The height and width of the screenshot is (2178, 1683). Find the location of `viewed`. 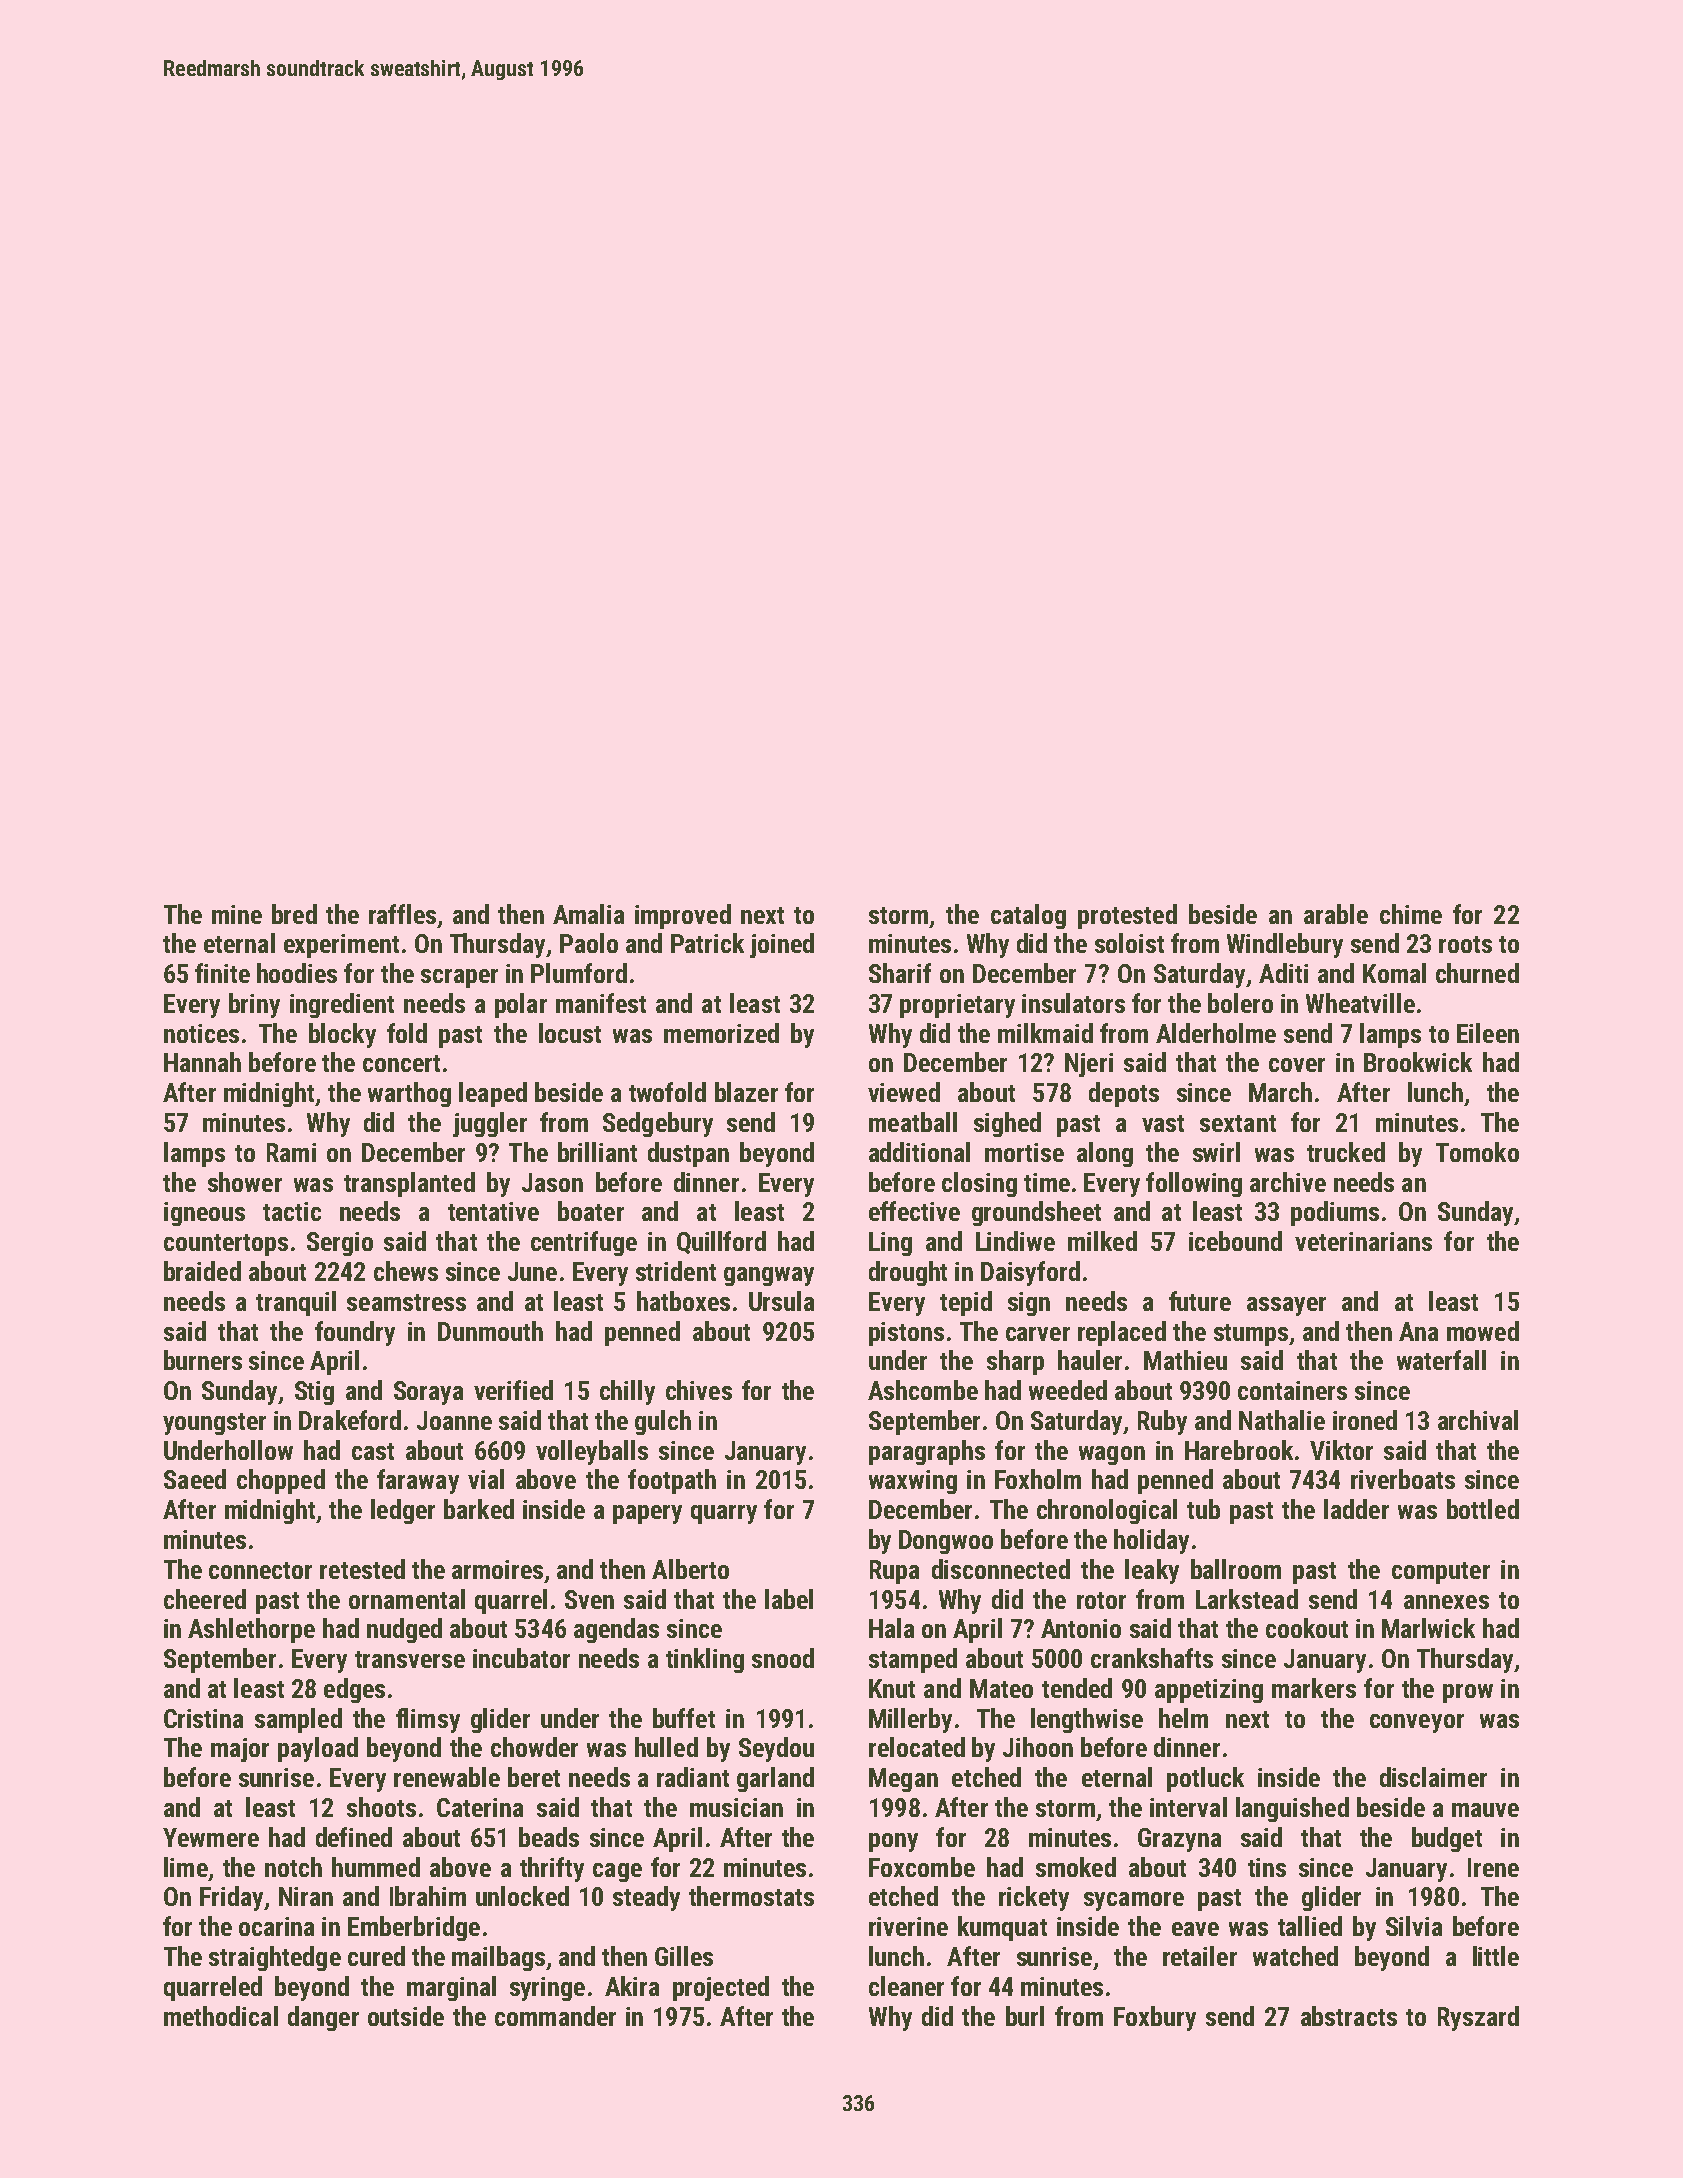

viewed is located at coordinates (904, 1092).
